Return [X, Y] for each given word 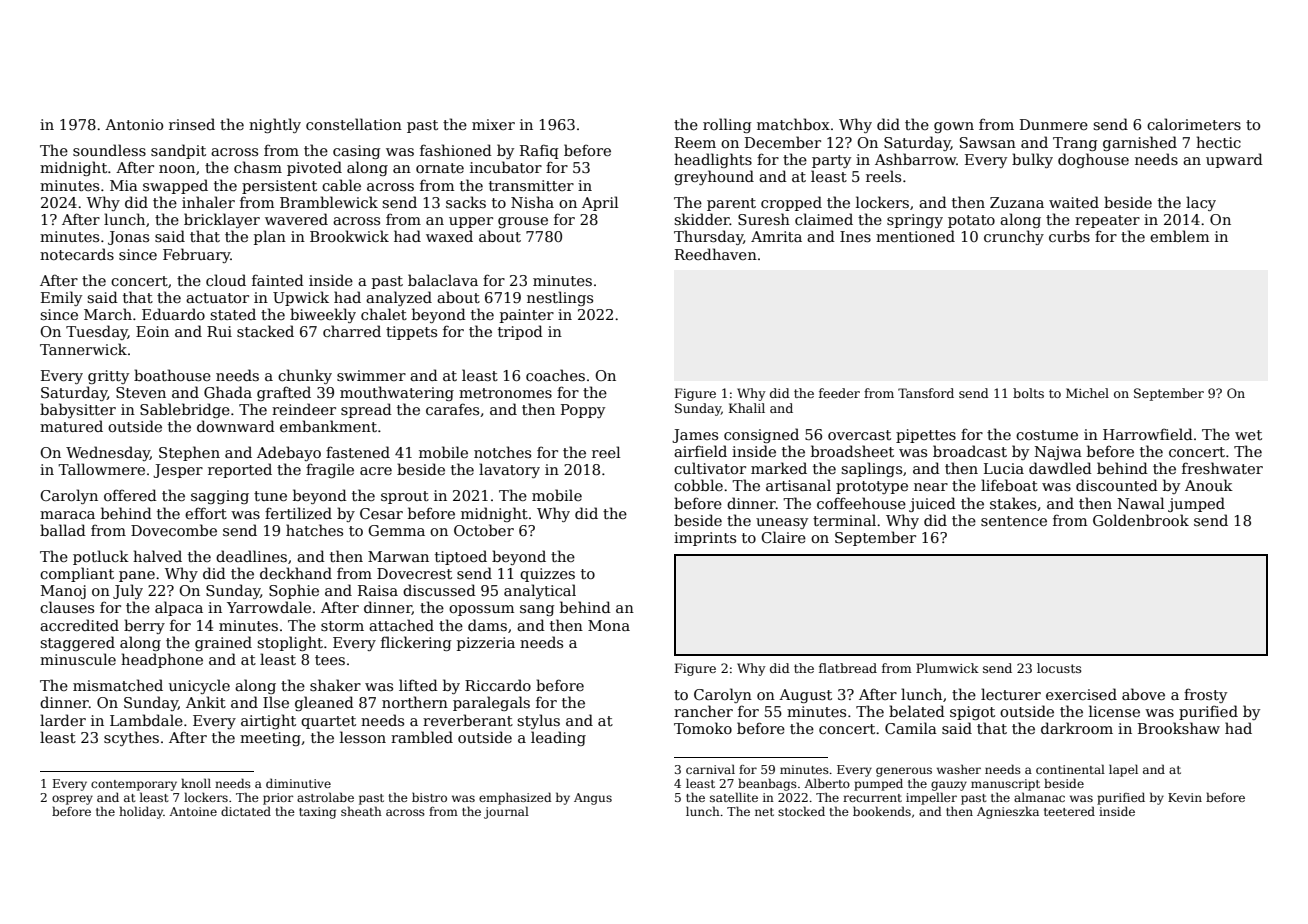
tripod [520, 332]
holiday [141, 812]
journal [506, 812]
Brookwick [349, 236]
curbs [1069, 236]
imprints [705, 539]
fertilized [298, 513]
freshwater [1222, 468]
